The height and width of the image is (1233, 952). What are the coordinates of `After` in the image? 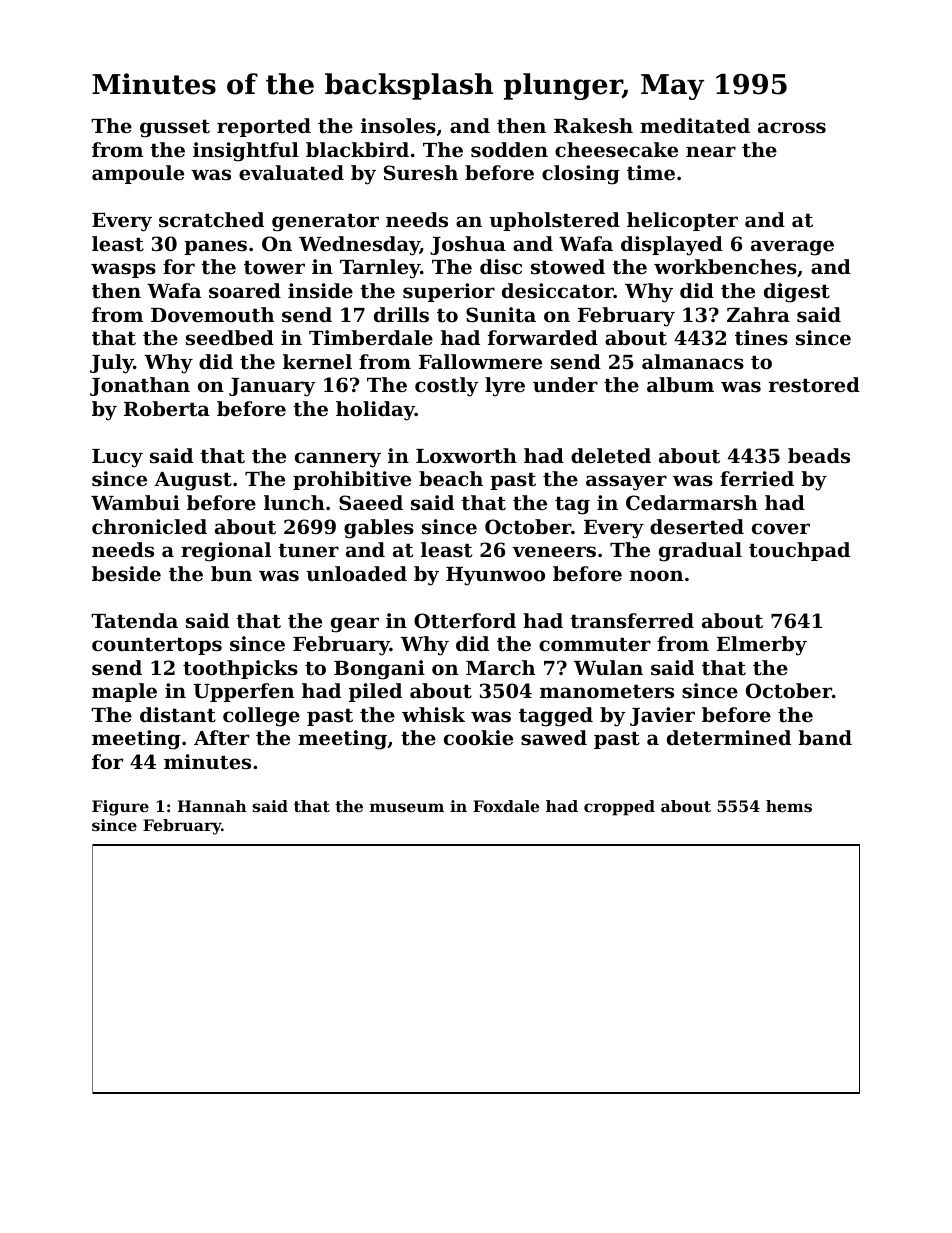 It's located at (221, 737).
